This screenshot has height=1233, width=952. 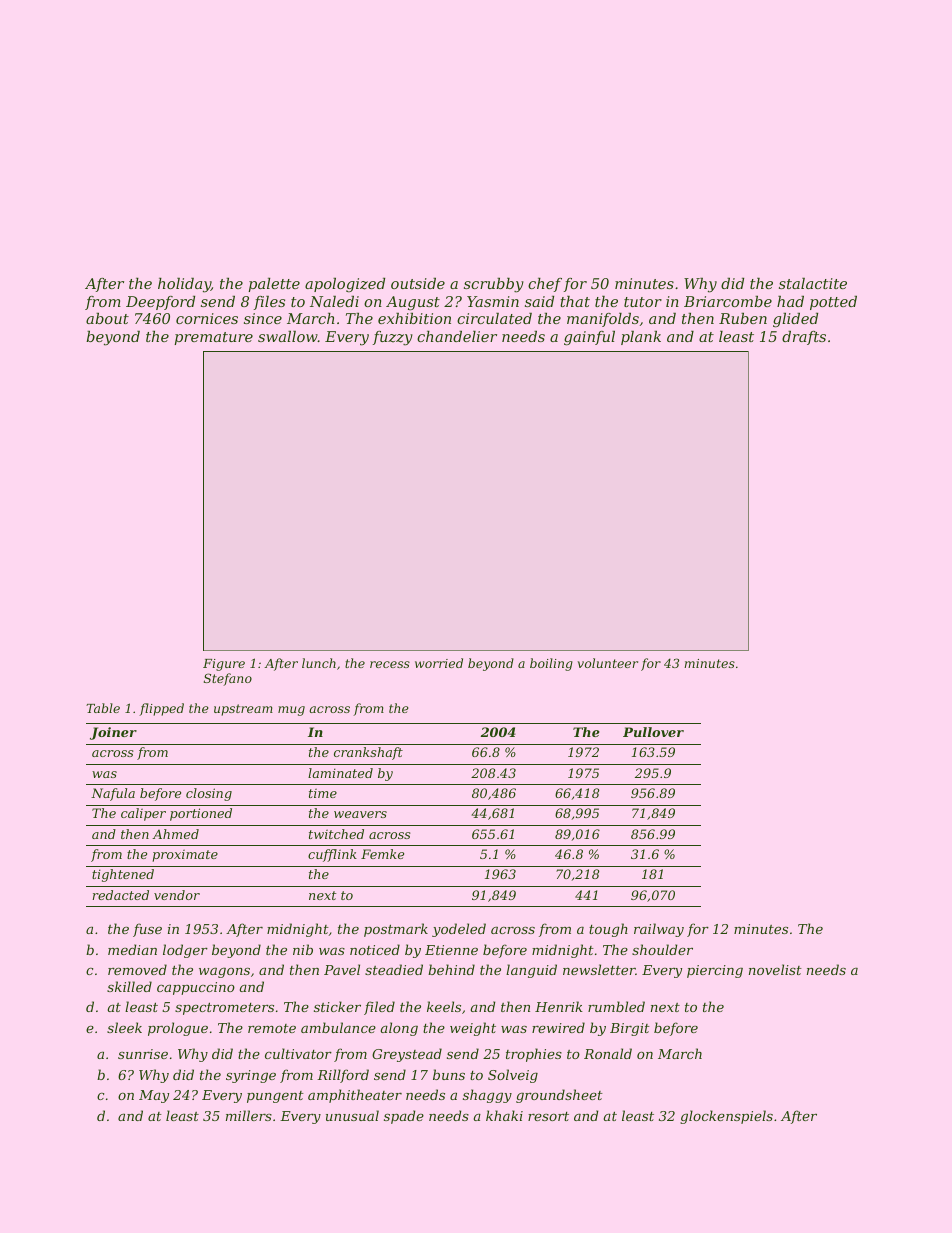 What do you see at coordinates (494, 285) in the screenshot?
I see `scrubby` at bounding box center [494, 285].
